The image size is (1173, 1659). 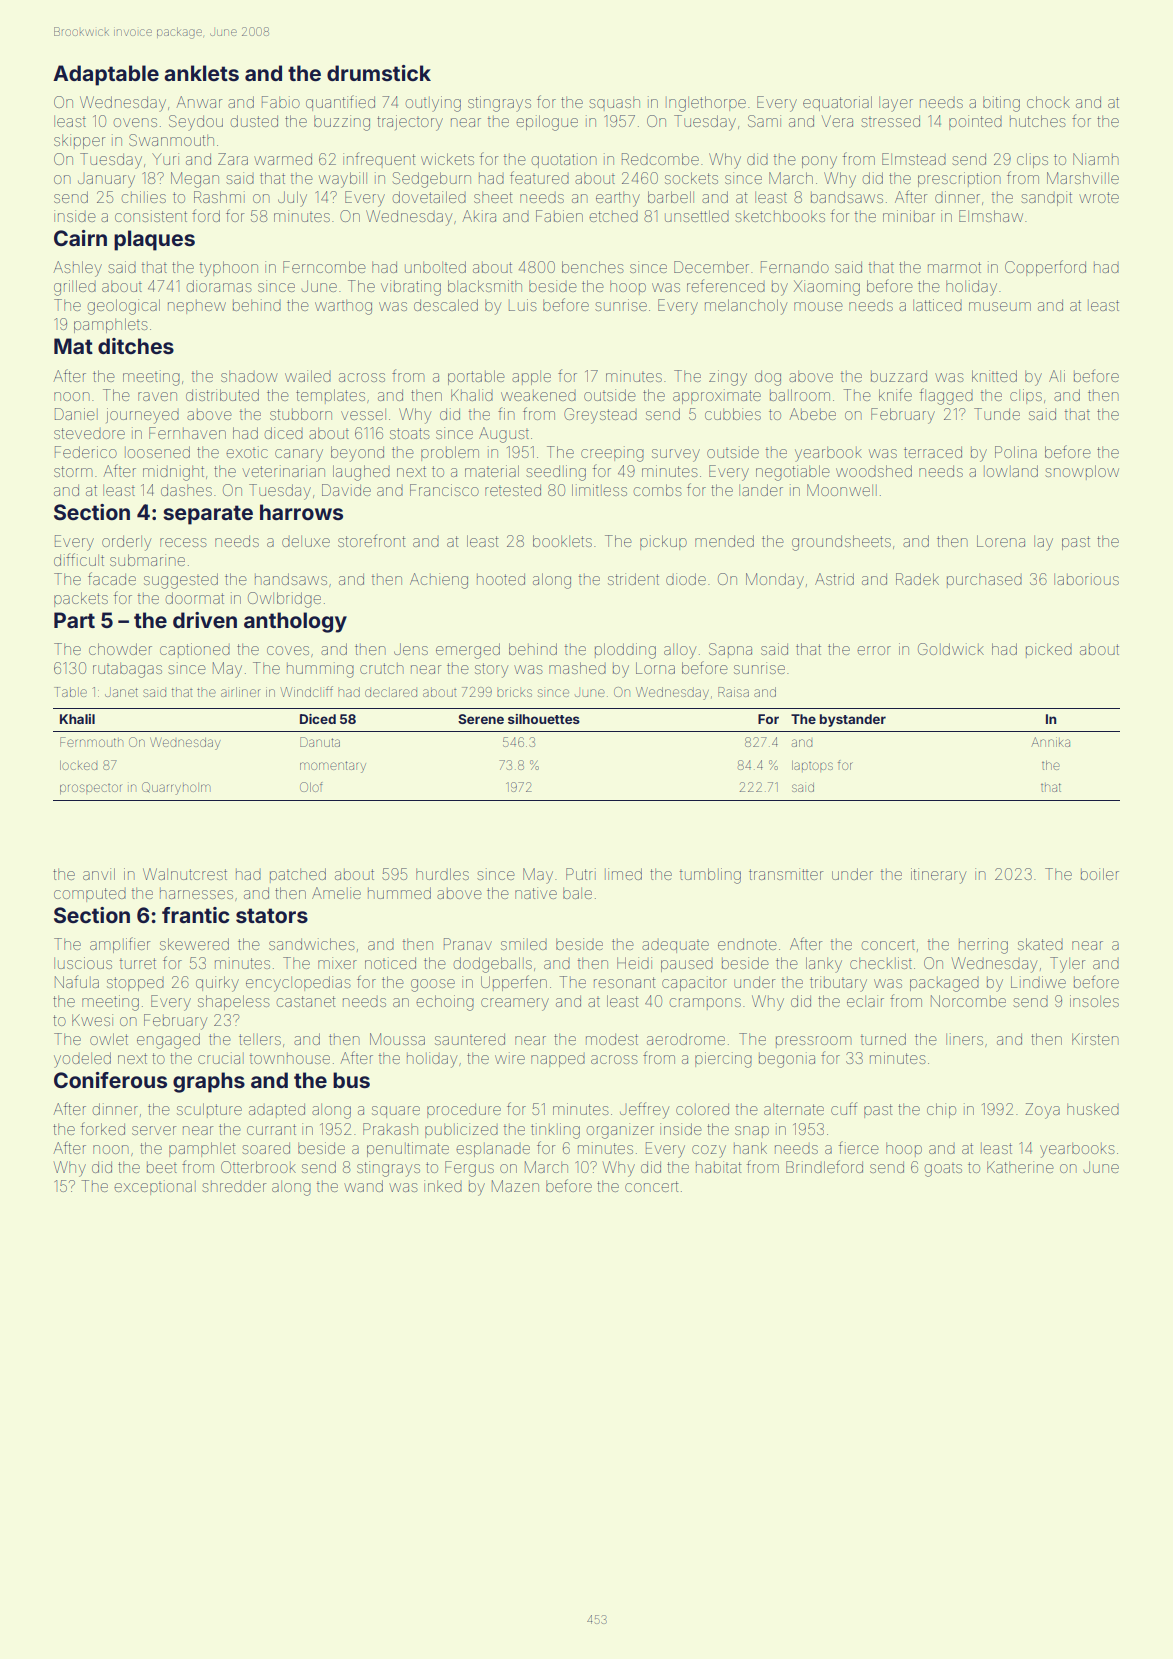 What do you see at coordinates (209, 1082) in the image?
I see `graphs` at bounding box center [209, 1082].
